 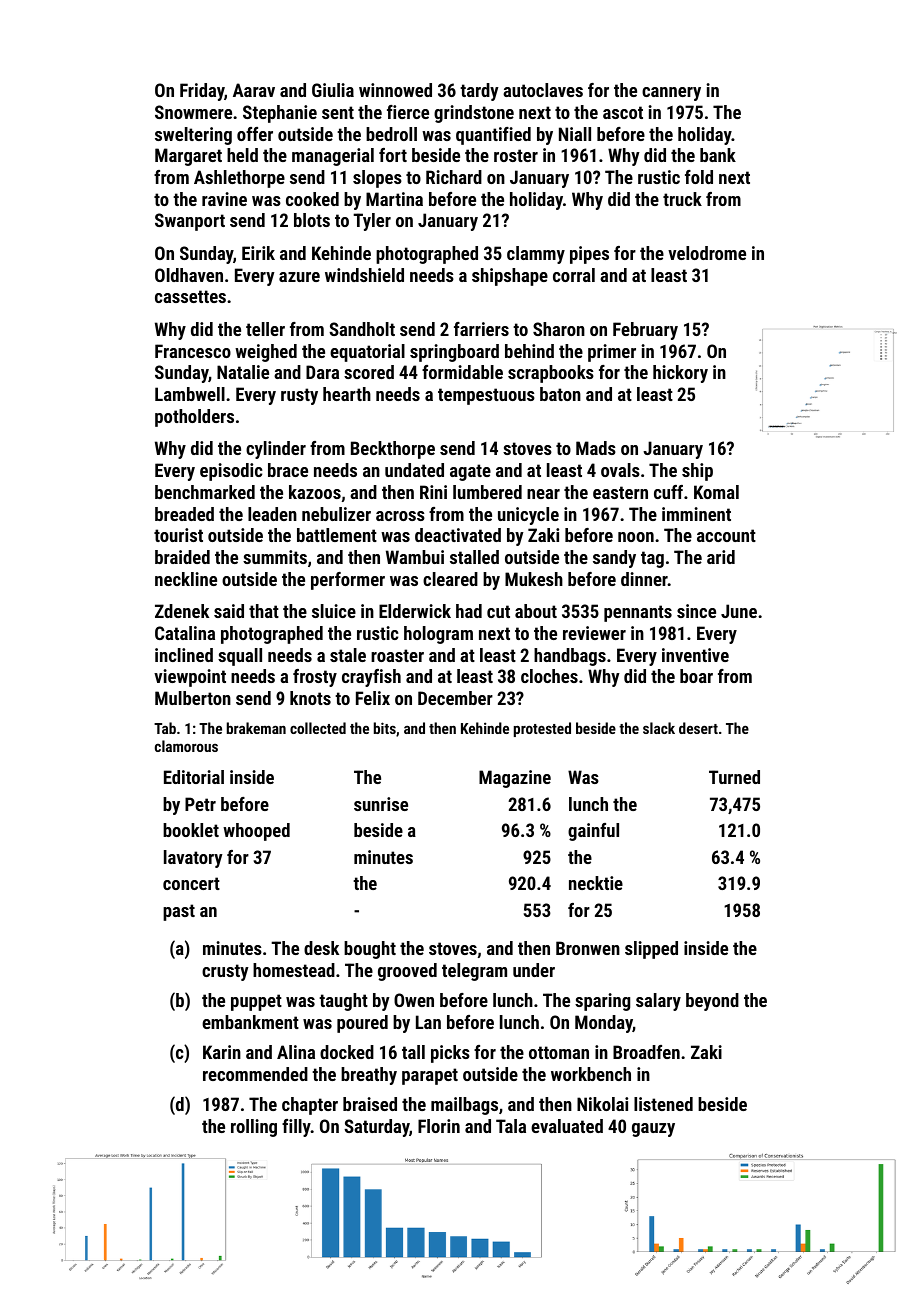 I want to click on Komal, so click(x=716, y=492).
